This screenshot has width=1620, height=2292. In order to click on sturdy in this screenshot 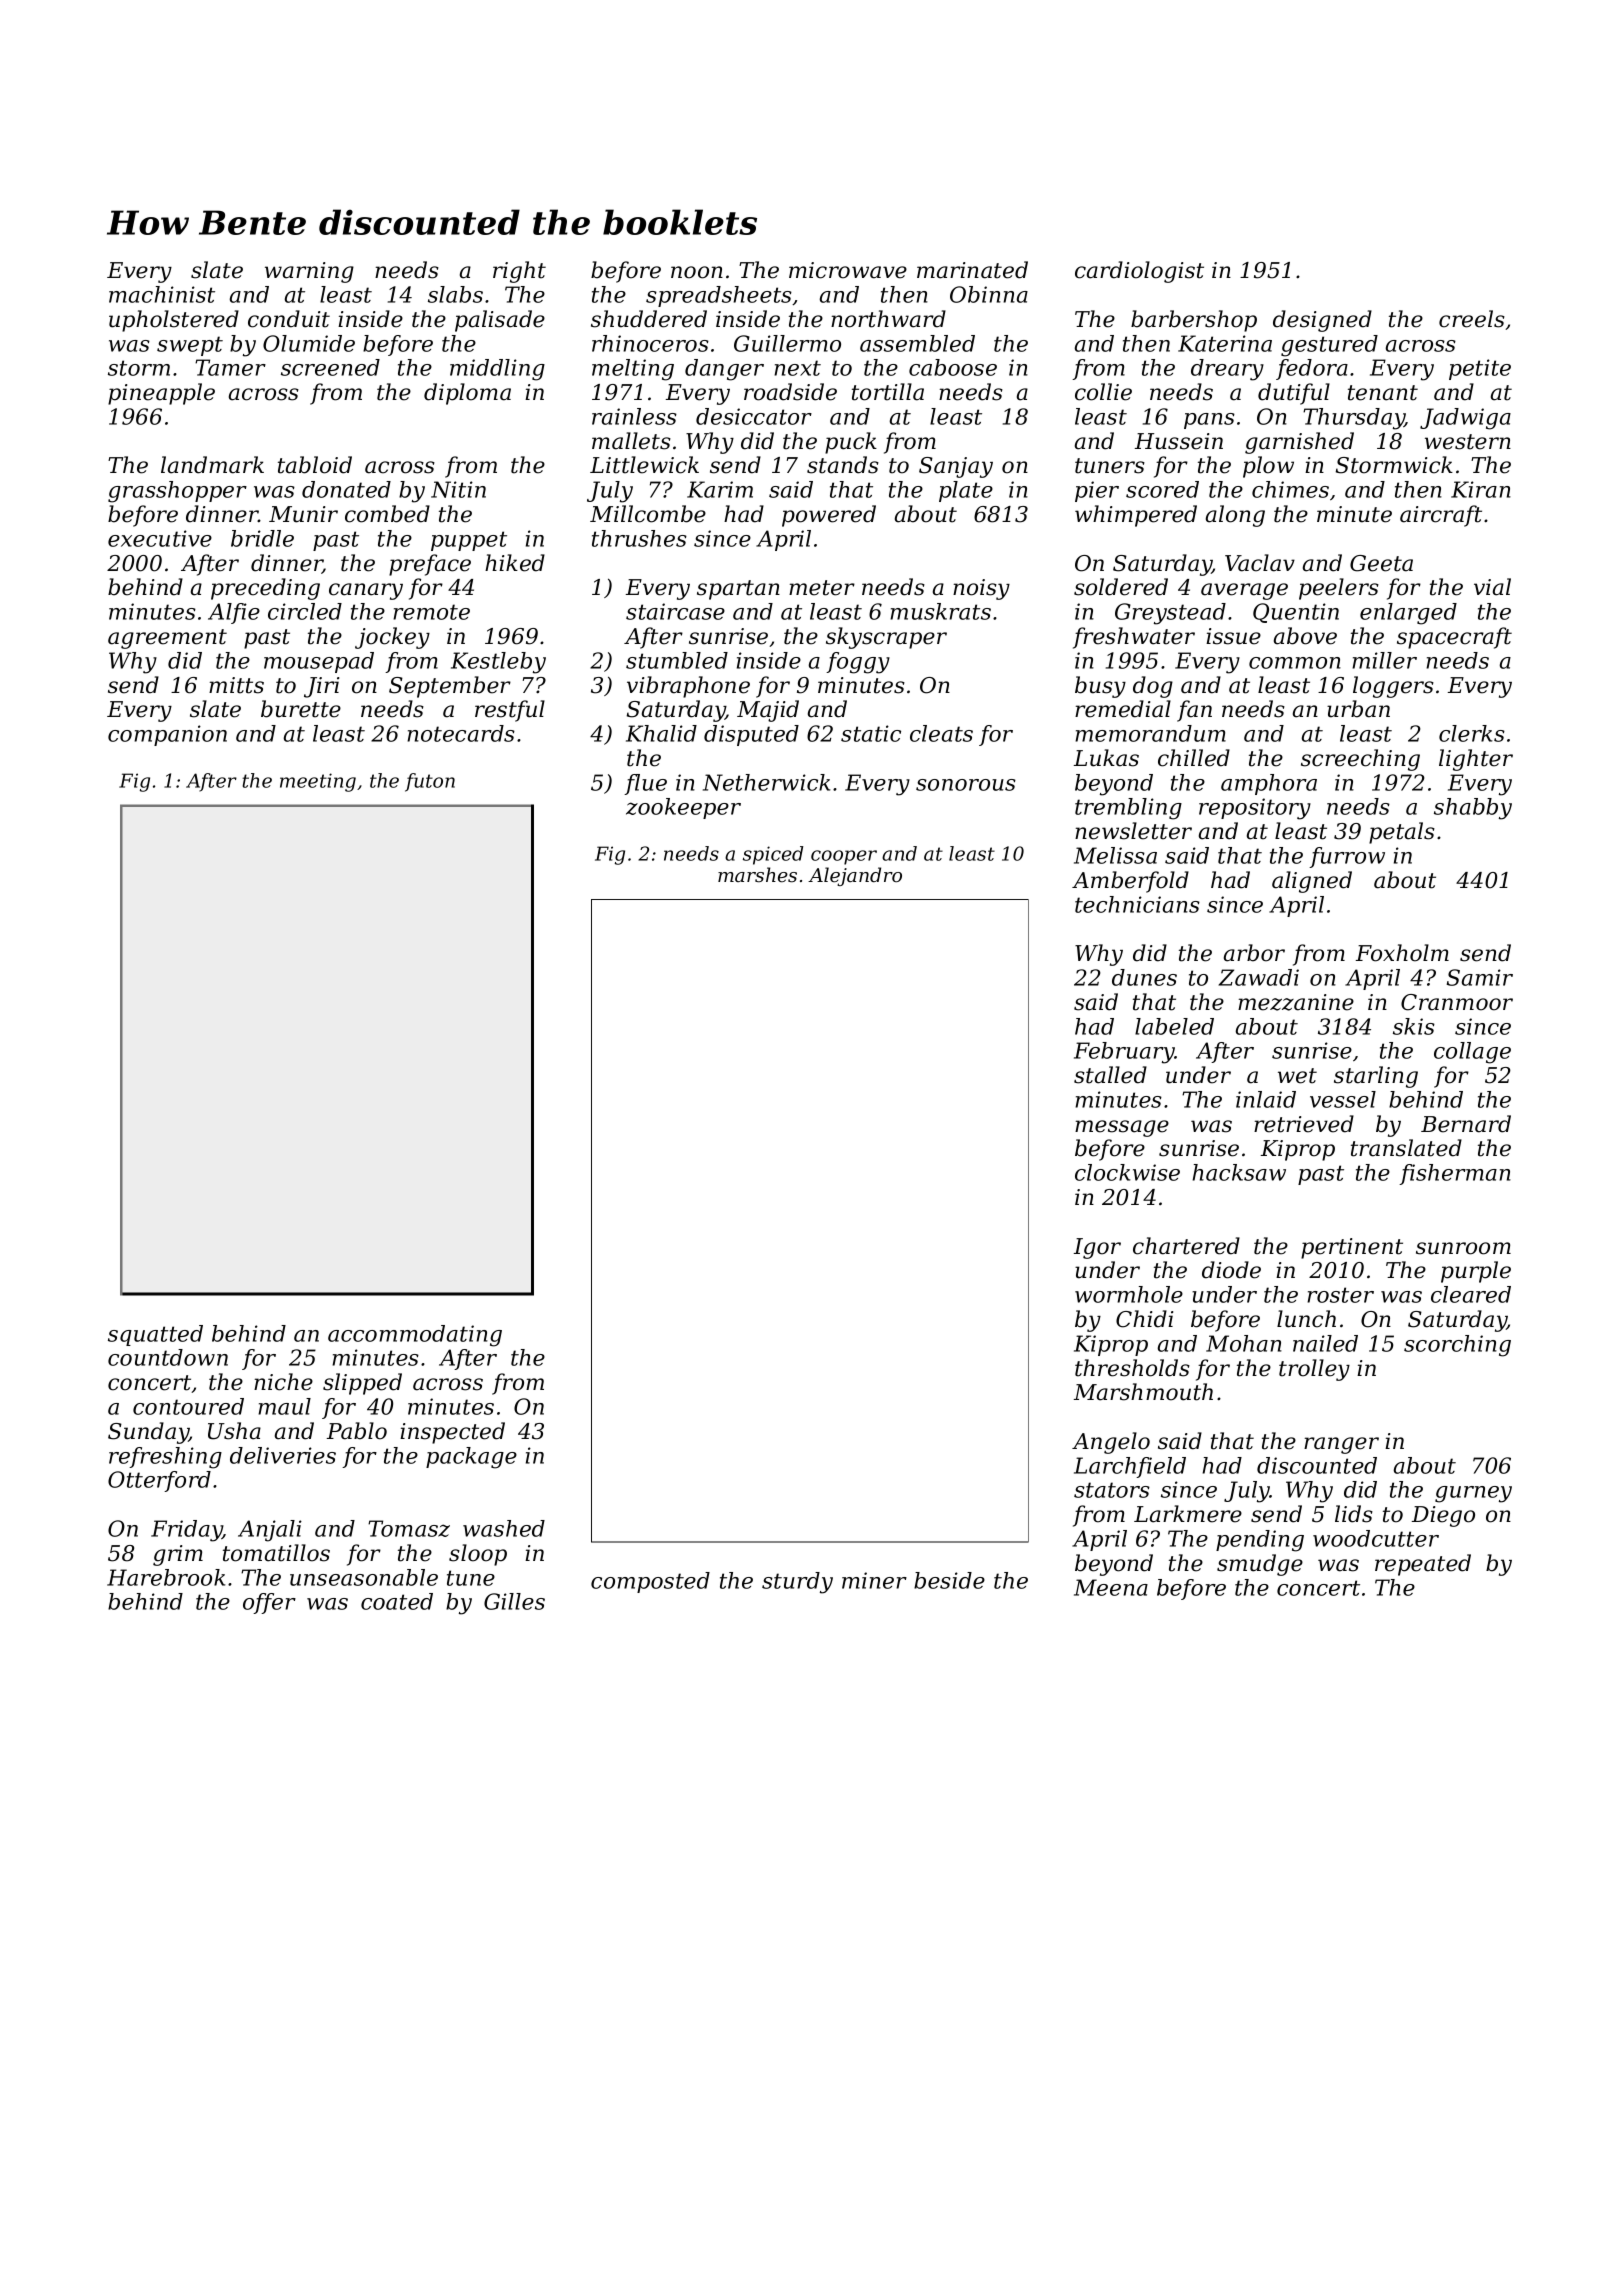, I will do `click(797, 1583)`.
